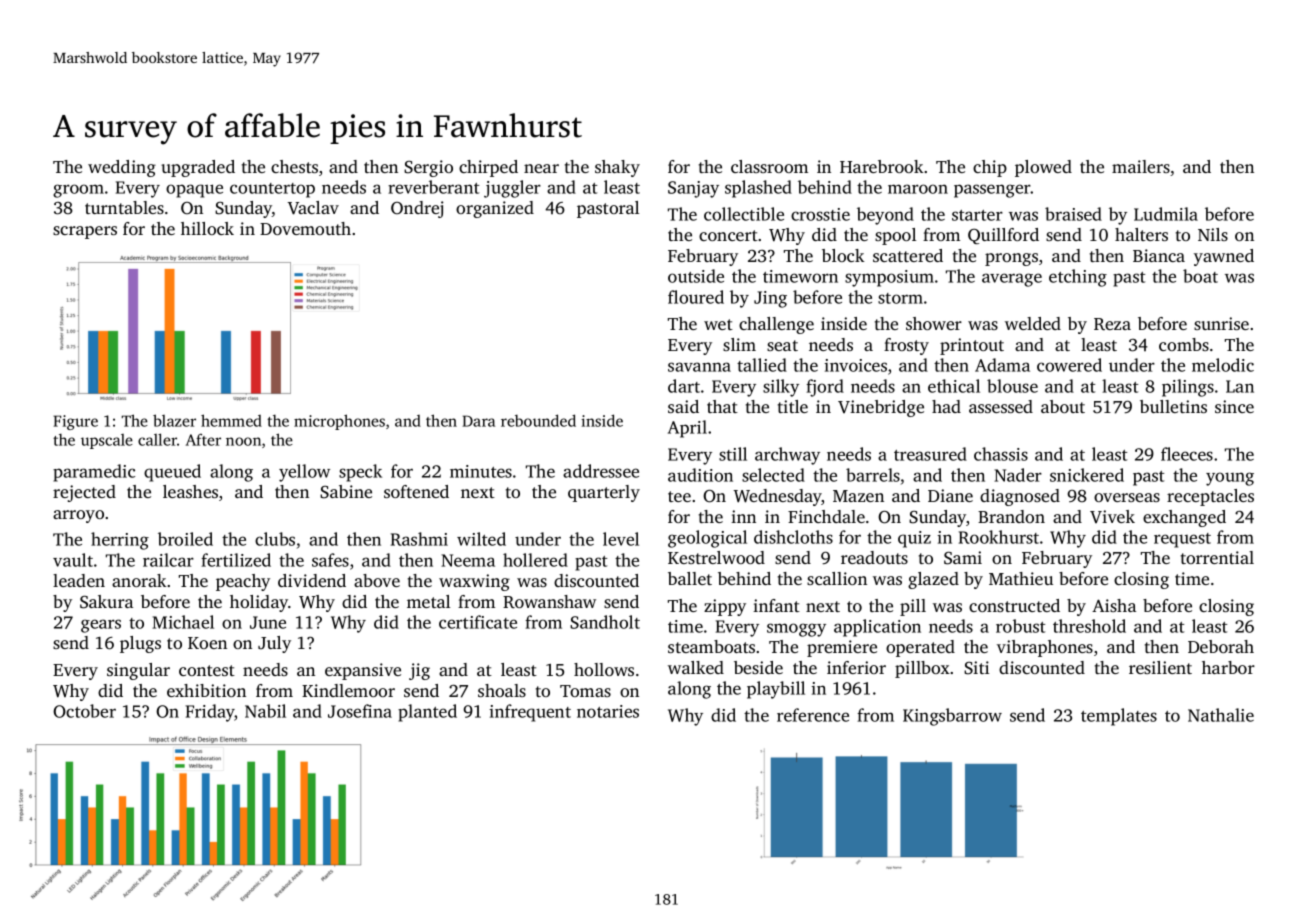  Describe the element at coordinates (825, 388) in the screenshot. I see `fjord` at that location.
